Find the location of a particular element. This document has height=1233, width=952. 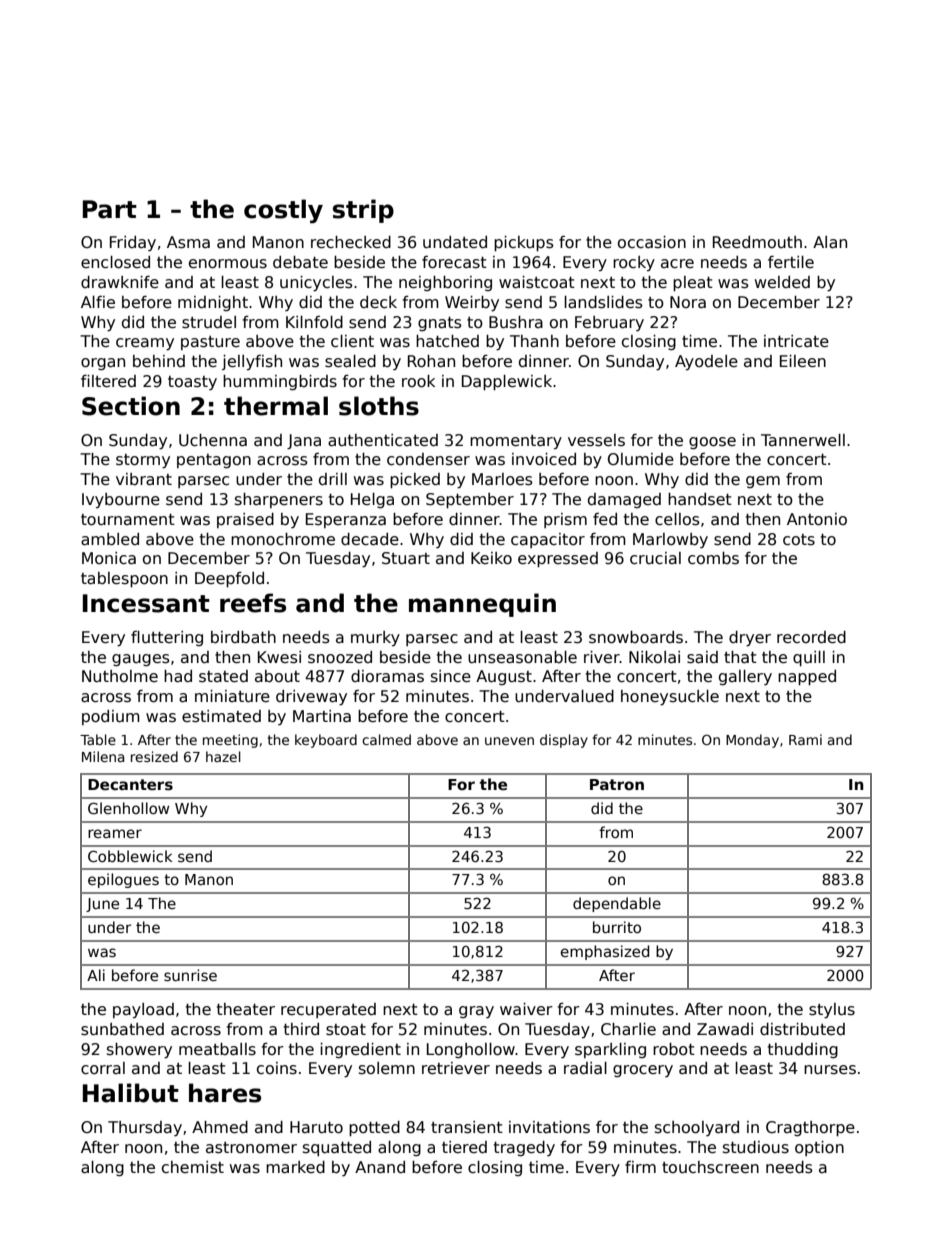

sunrise is located at coordinates (190, 975).
